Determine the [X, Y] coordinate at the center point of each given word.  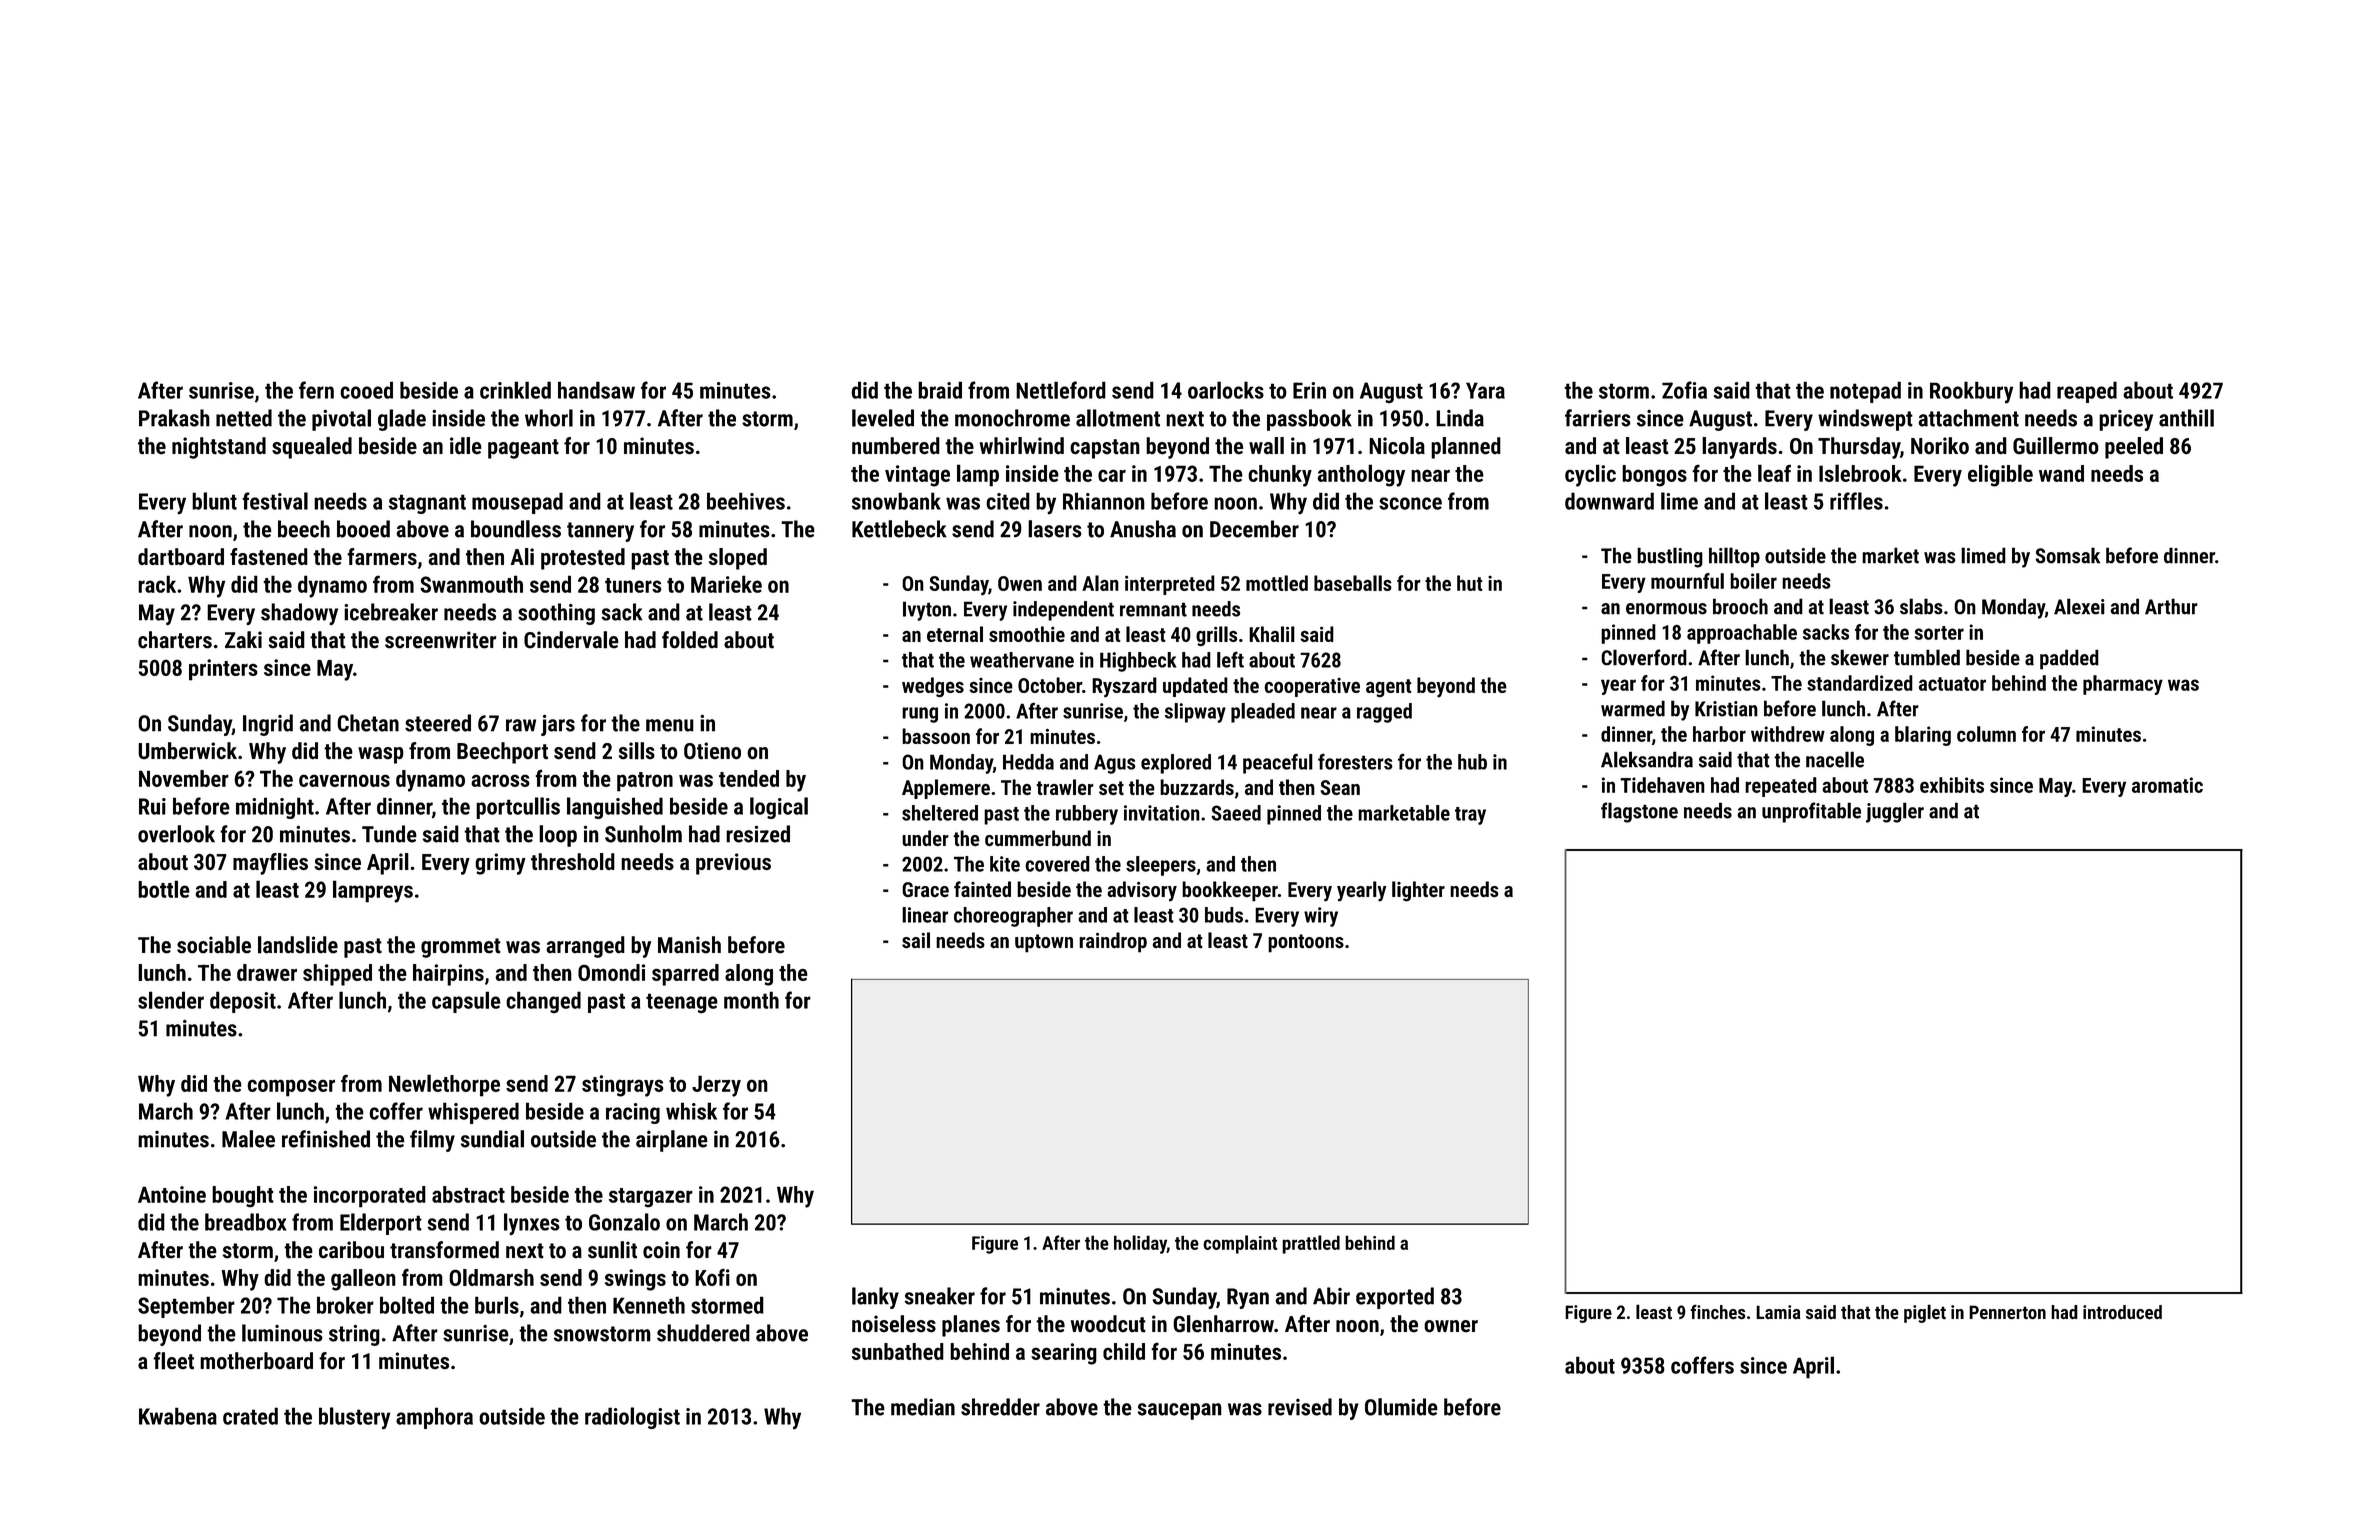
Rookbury [1971, 392]
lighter [1418, 891]
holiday [1140, 1244]
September [186, 1307]
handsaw [596, 390]
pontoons [1306, 943]
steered [438, 723]
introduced [2122, 1312]
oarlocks [1226, 390]
